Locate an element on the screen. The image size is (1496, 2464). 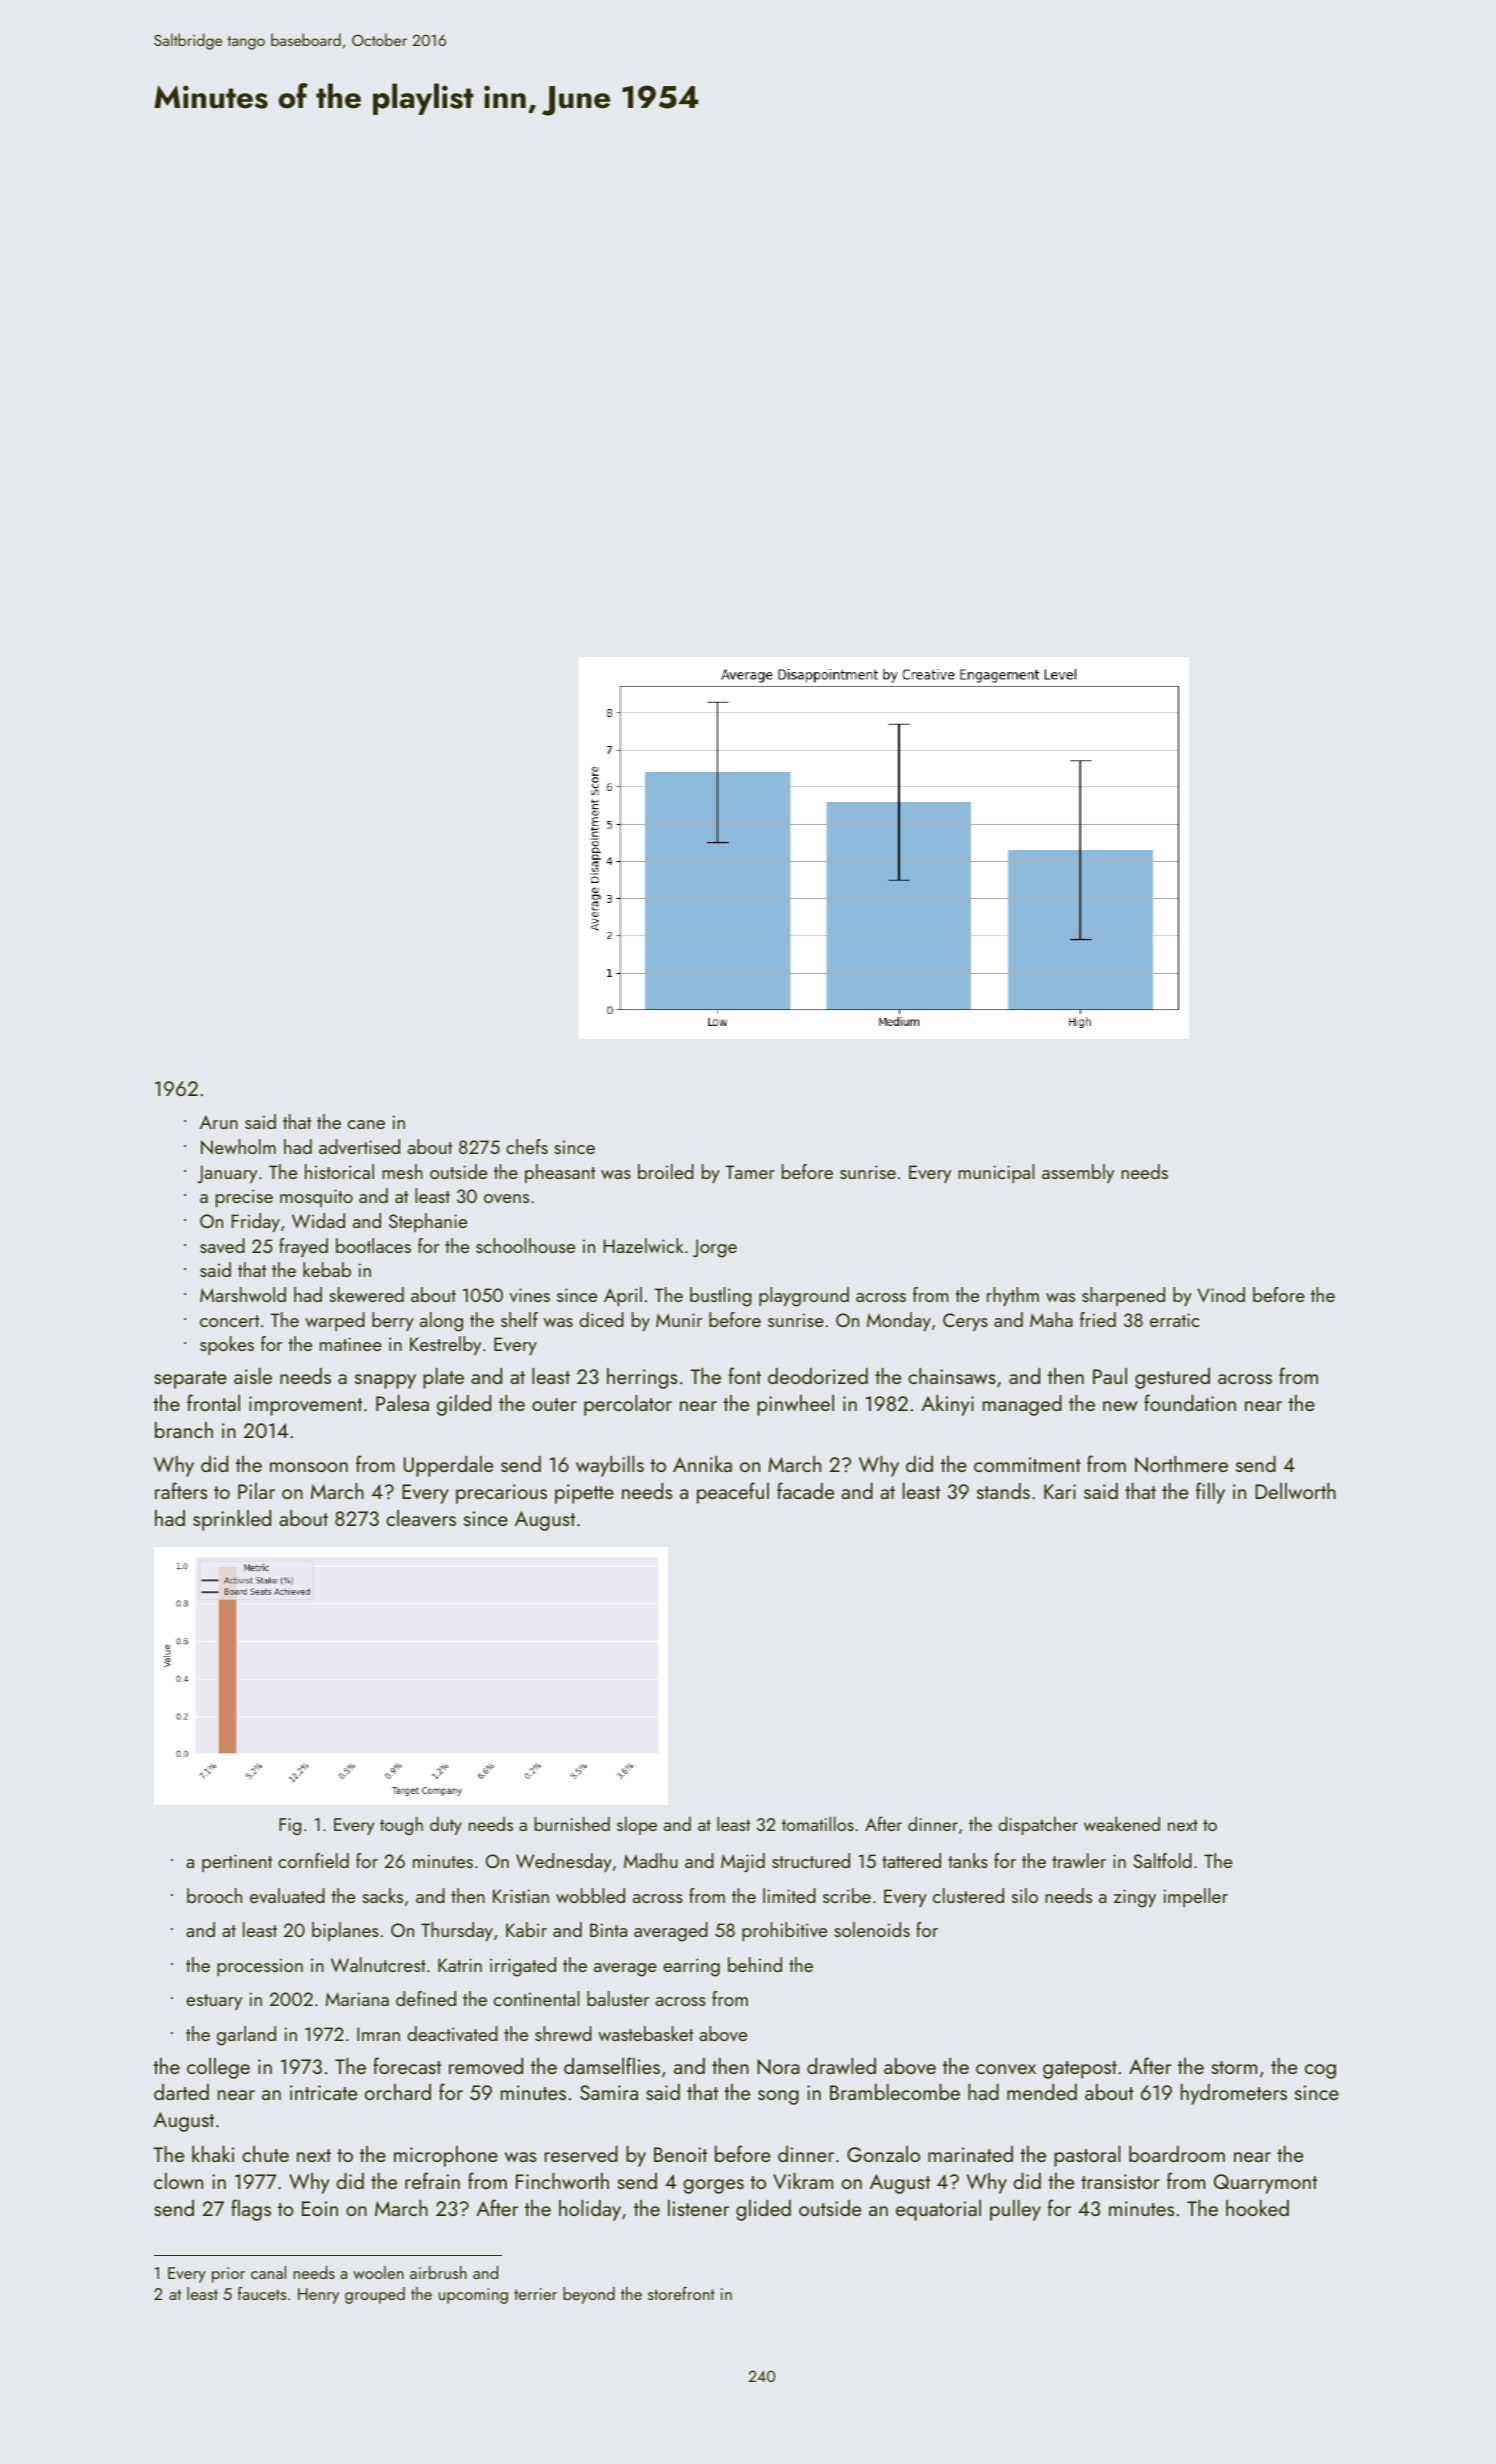
gestured is located at coordinates (1172, 1378).
